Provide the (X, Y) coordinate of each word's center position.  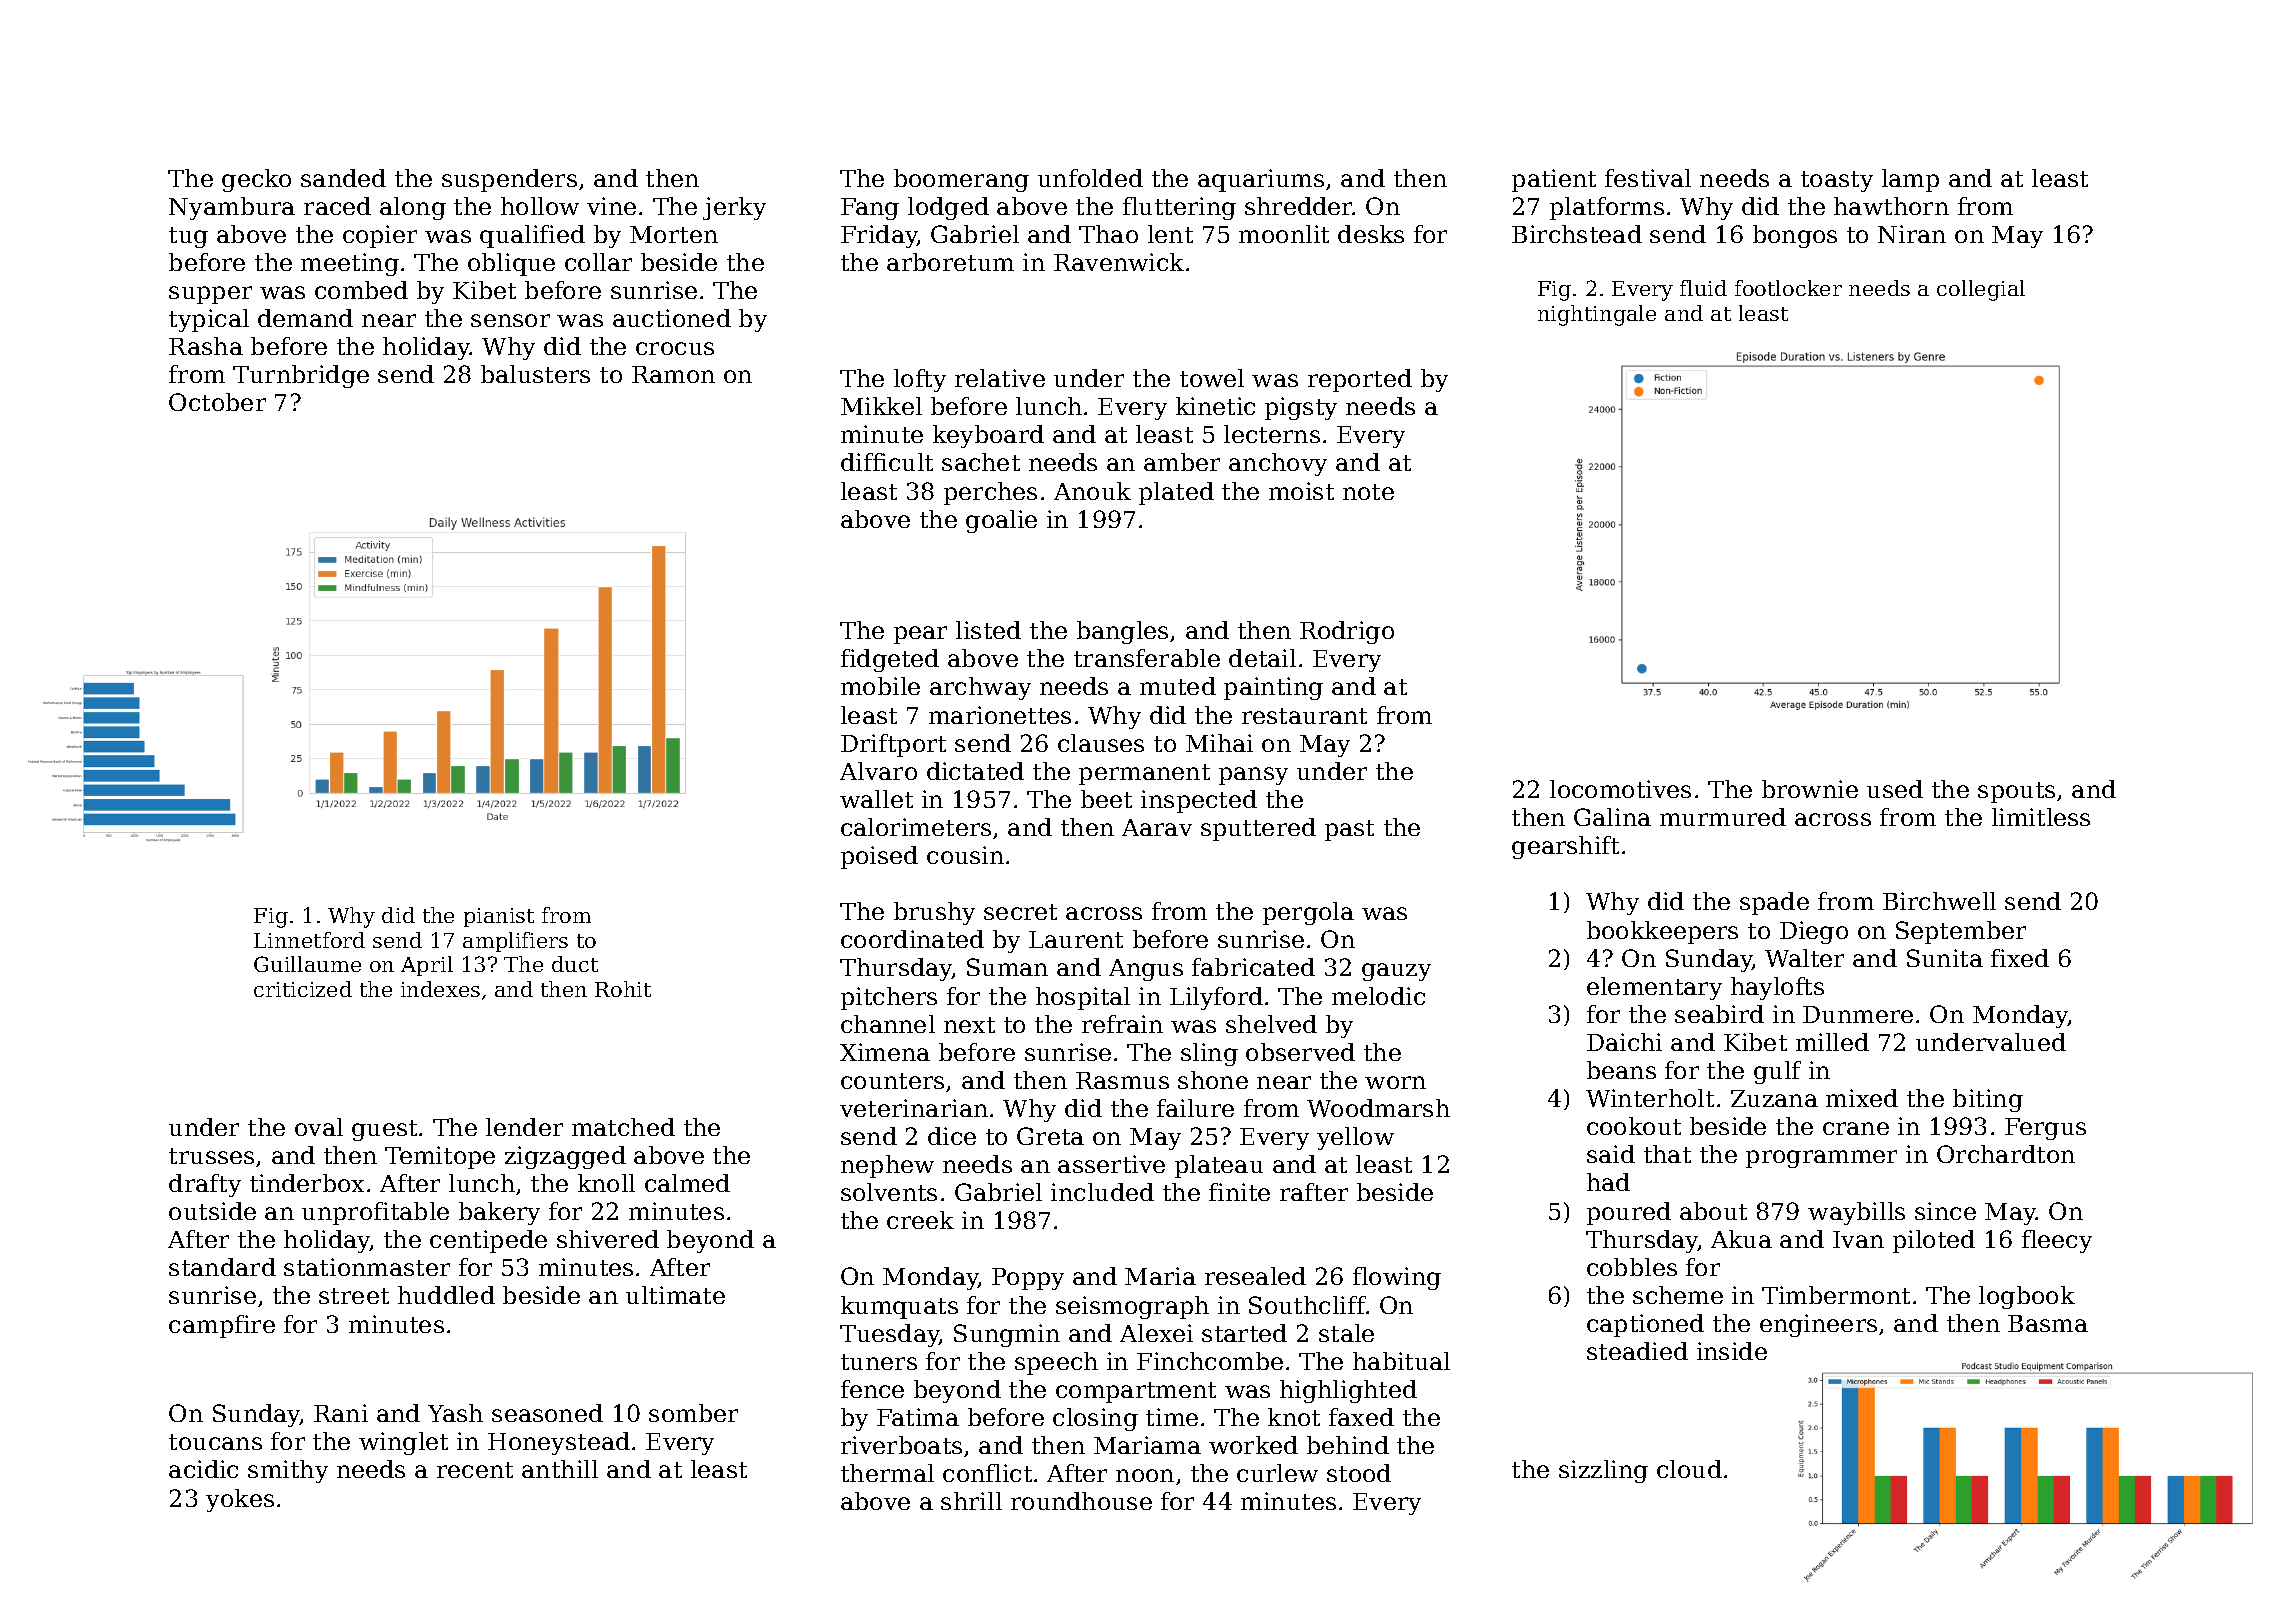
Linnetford (309, 940)
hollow (540, 206)
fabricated (1253, 967)
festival (1648, 178)
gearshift (1565, 847)
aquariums (1261, 180)
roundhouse (1081, 1501)
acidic (203, 1469)
